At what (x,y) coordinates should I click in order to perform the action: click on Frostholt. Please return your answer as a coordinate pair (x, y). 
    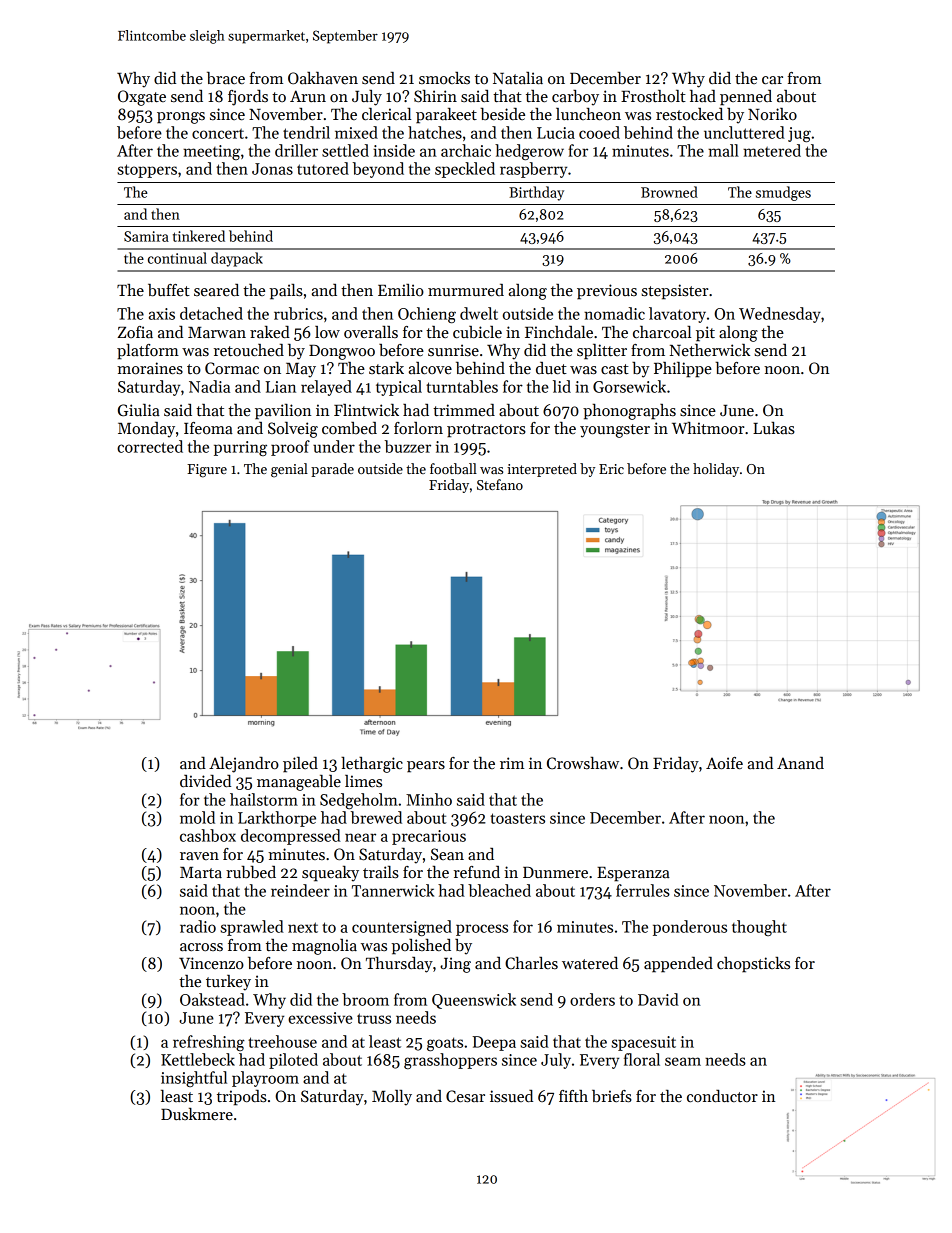
    Looking at the image, I should click on (653, 96).
